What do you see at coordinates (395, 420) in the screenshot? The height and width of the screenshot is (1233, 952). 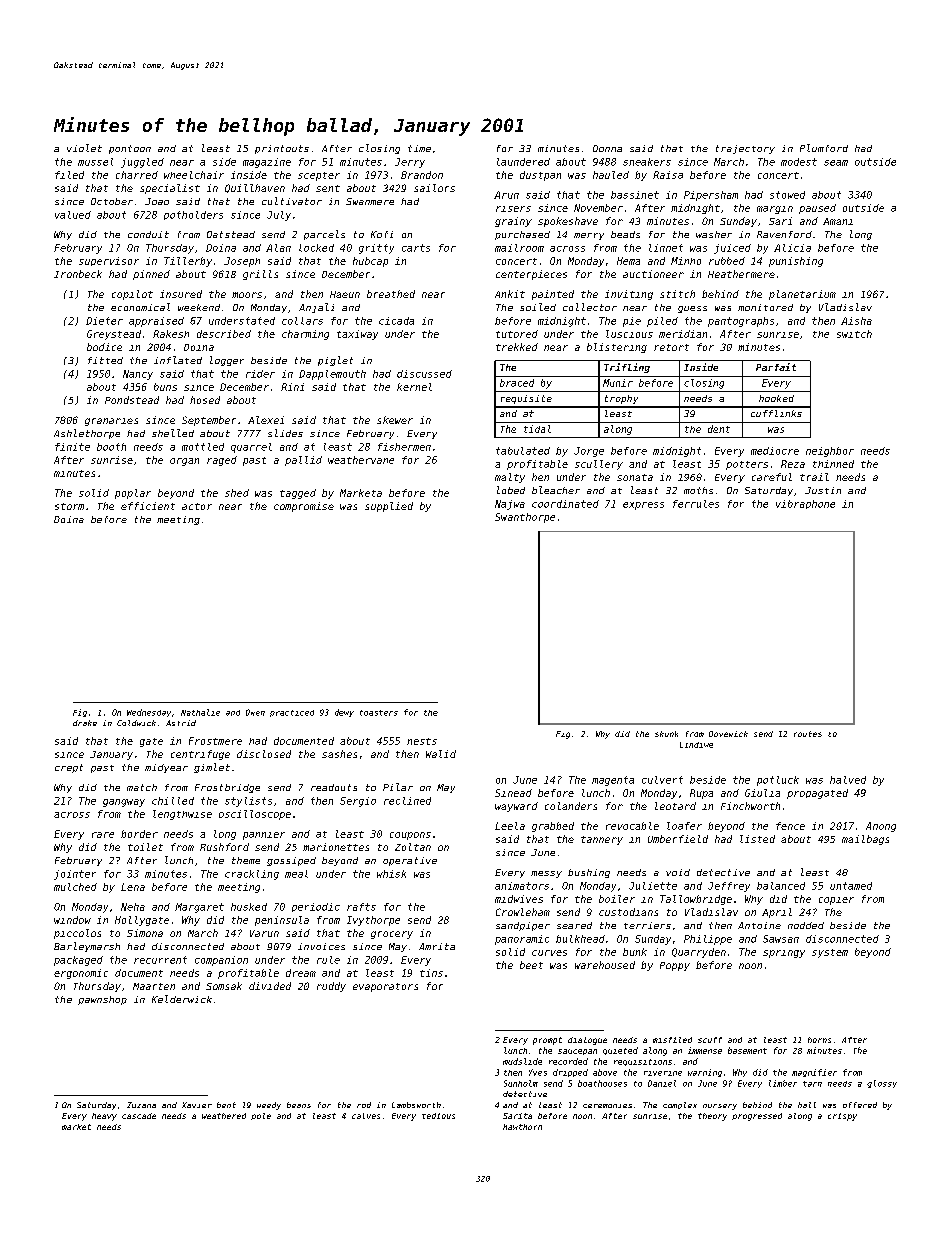 I see `skewer` at bounding box center [395, 420].
